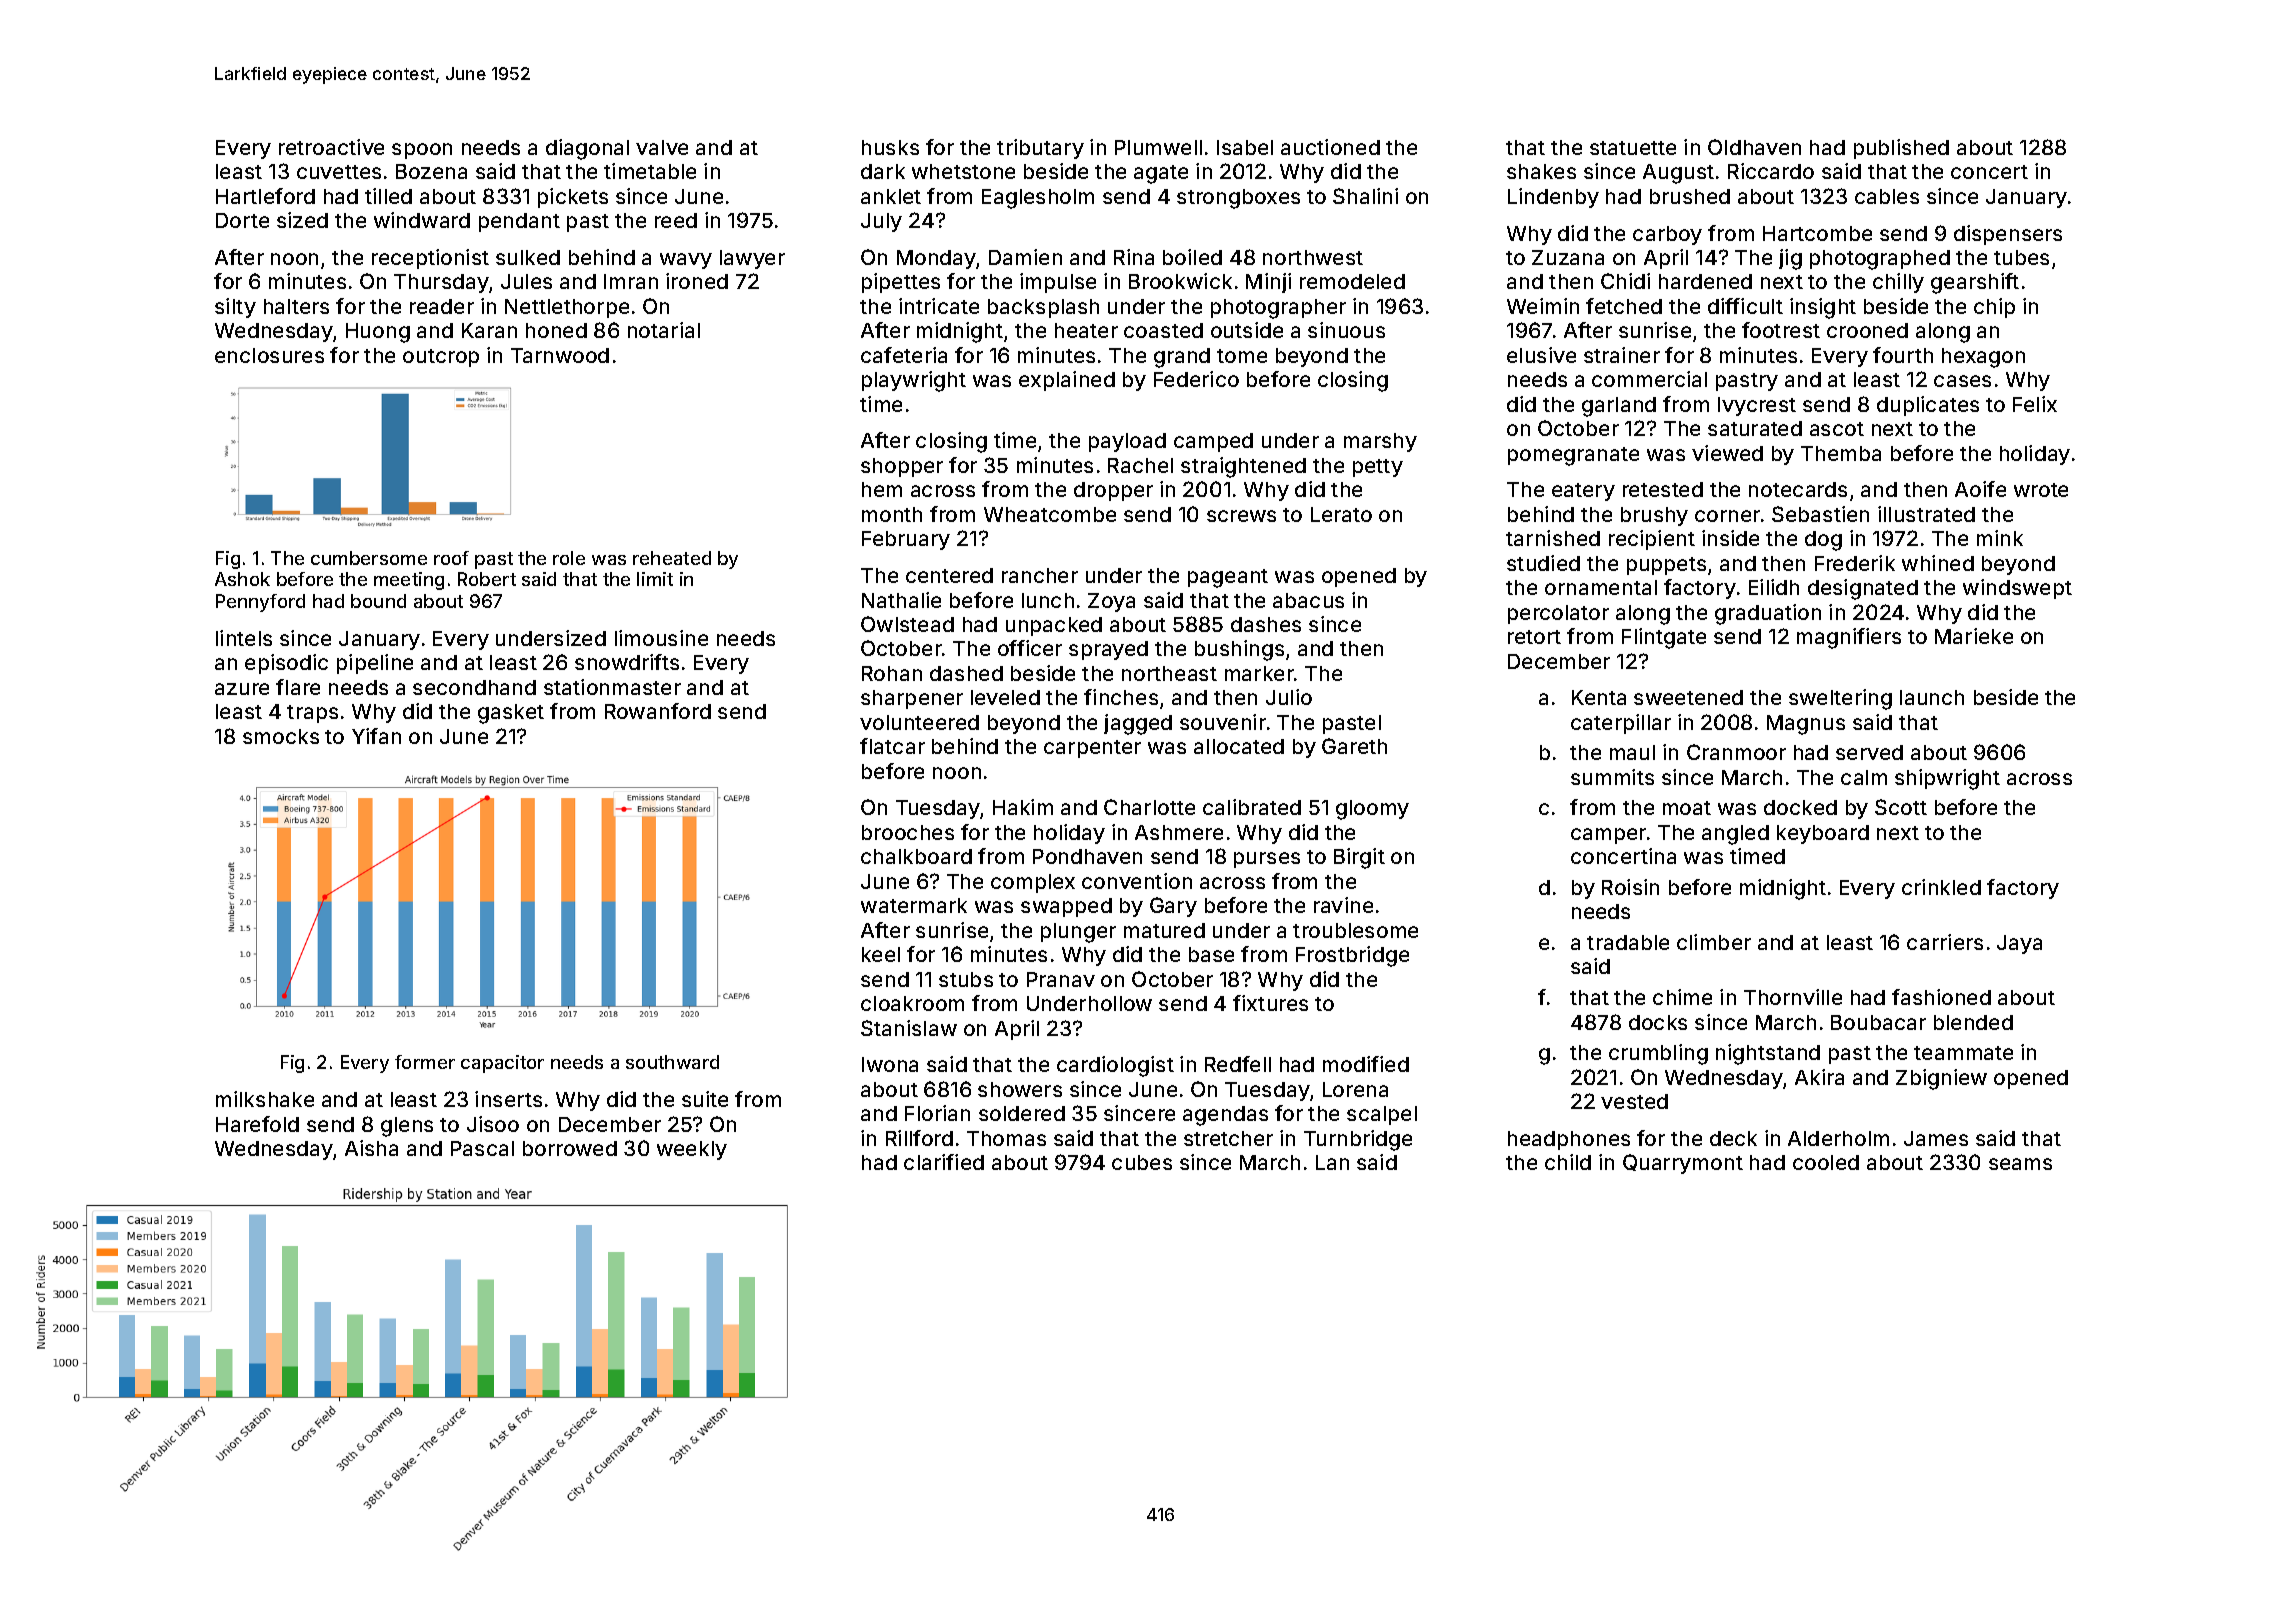  I want to click on auctioned, so click(1330, 147).
